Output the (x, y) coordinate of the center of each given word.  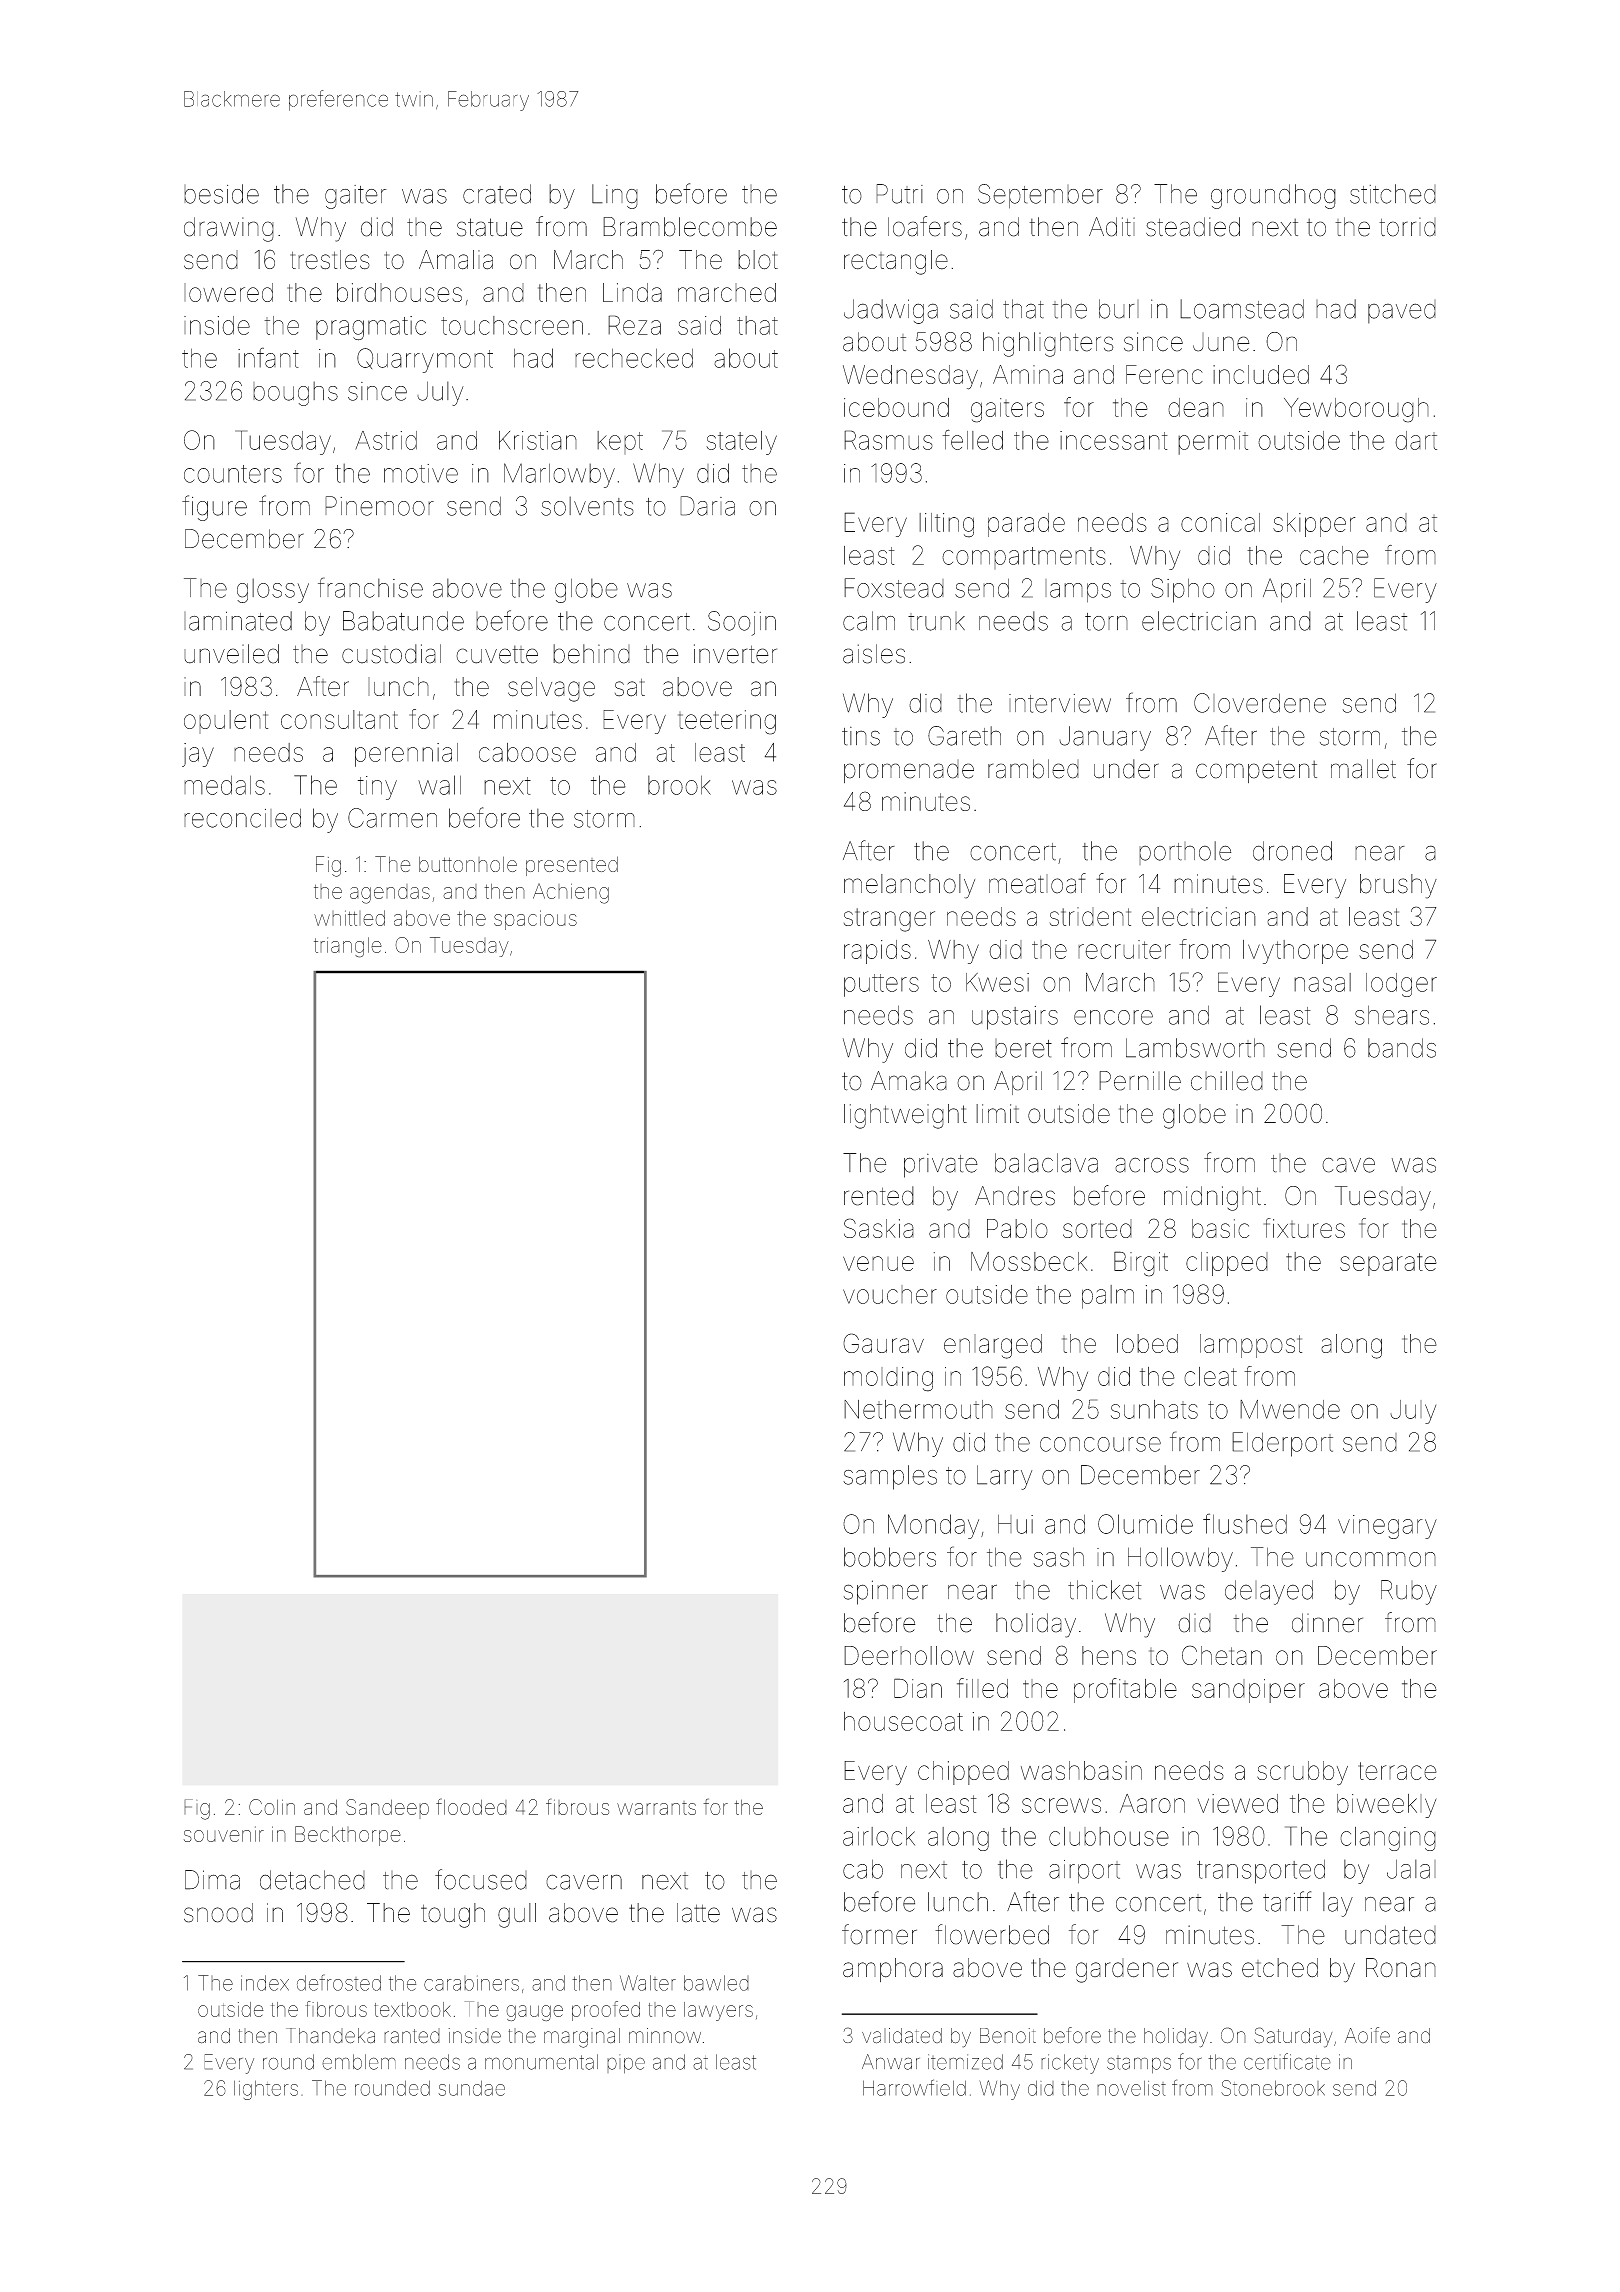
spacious (535, 920)
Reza (634, 325)
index (265, 1983)
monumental (541, 2062)
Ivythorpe (1295, 952)
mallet (1363, 769)
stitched (1393, 194)
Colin (272, 1807)
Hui (1015, 1524)
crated (497, 194)
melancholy (909, 886)
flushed (1245, 1523)
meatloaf (1037, 883)
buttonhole (468, 864)
